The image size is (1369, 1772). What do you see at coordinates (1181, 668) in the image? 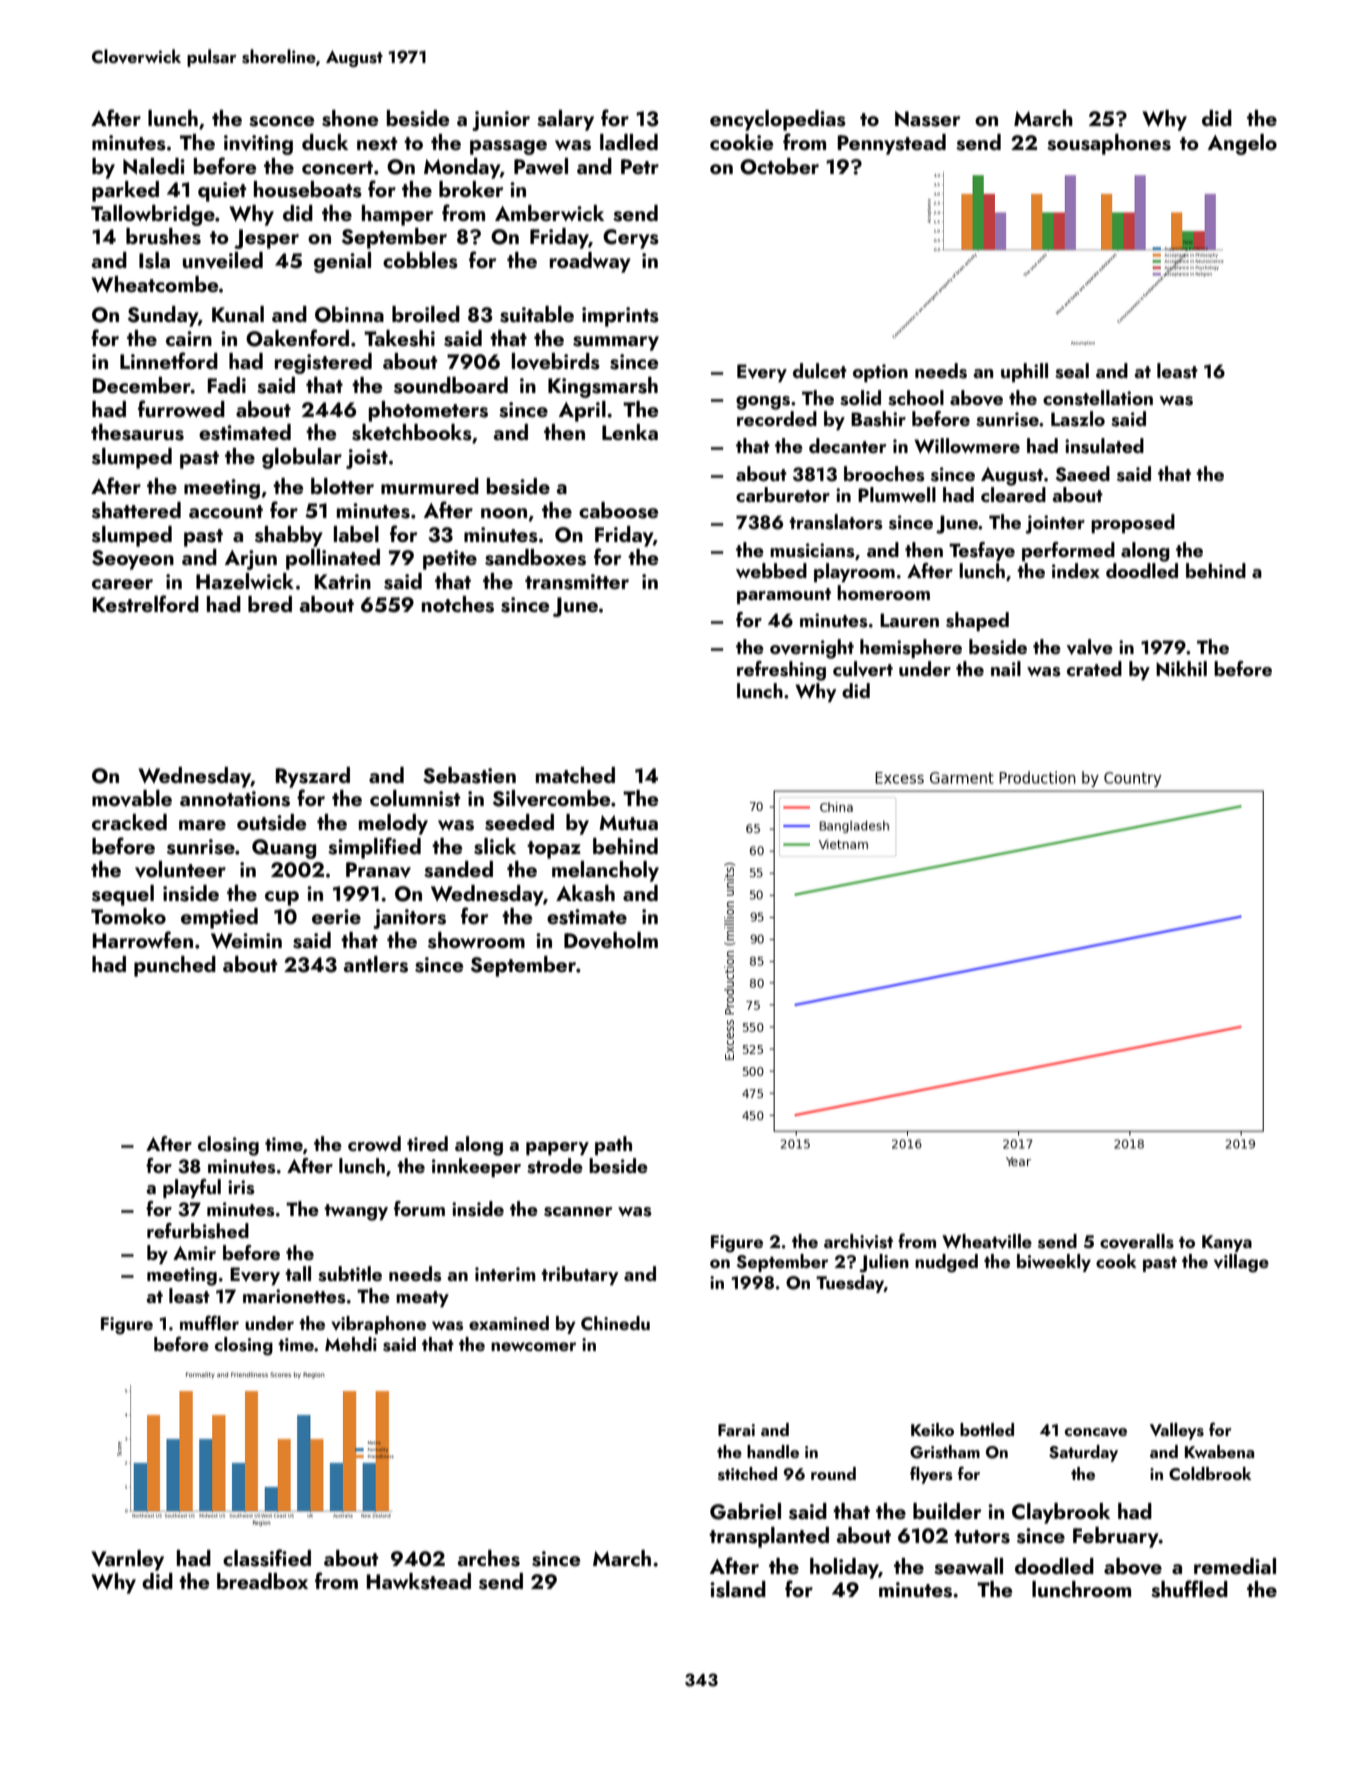
I see `Nikhil` at bounding box center [1181, 668].
